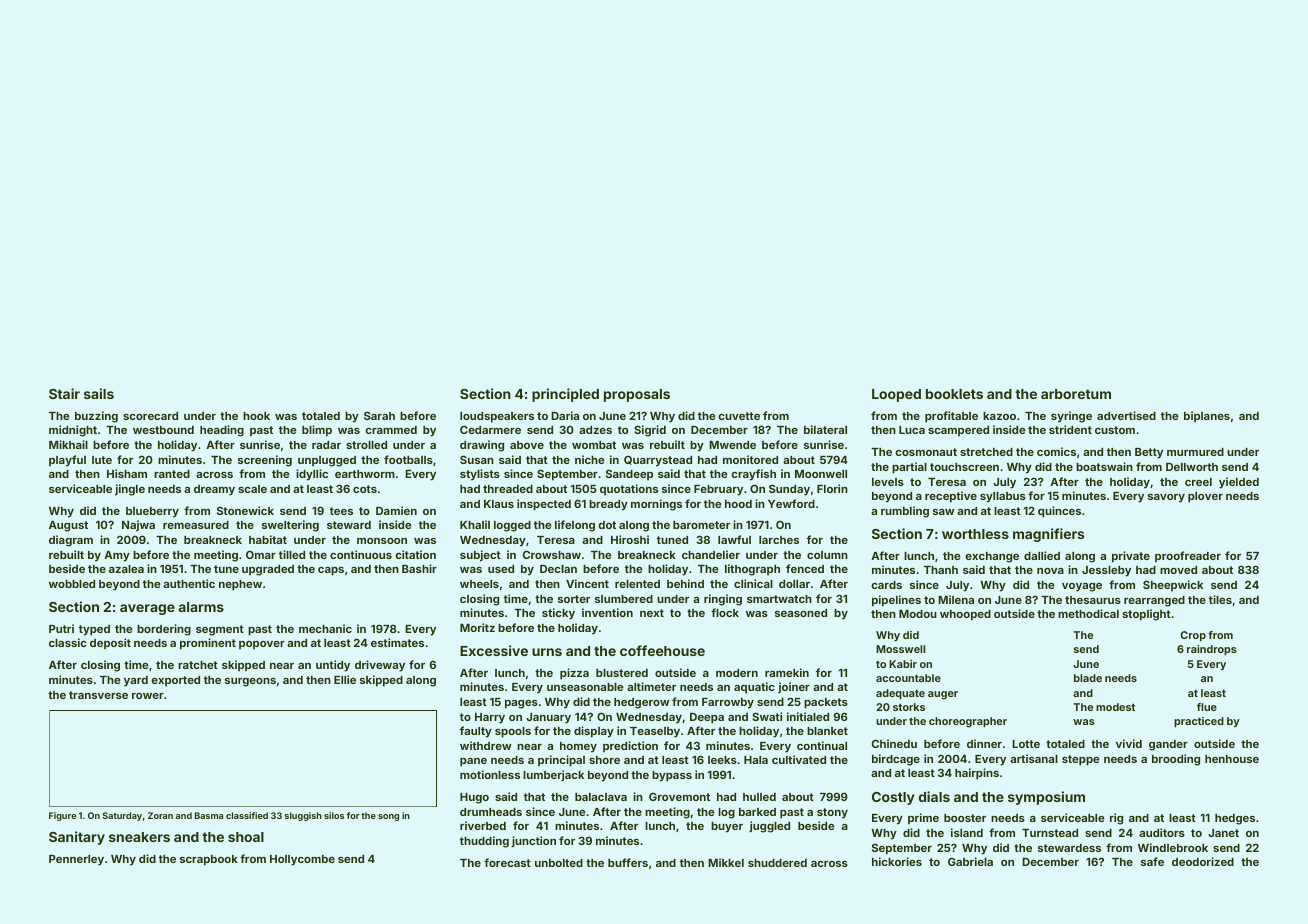  Describe the element at coordinates (126, 569) in the image. I see `azalea` at that location.
